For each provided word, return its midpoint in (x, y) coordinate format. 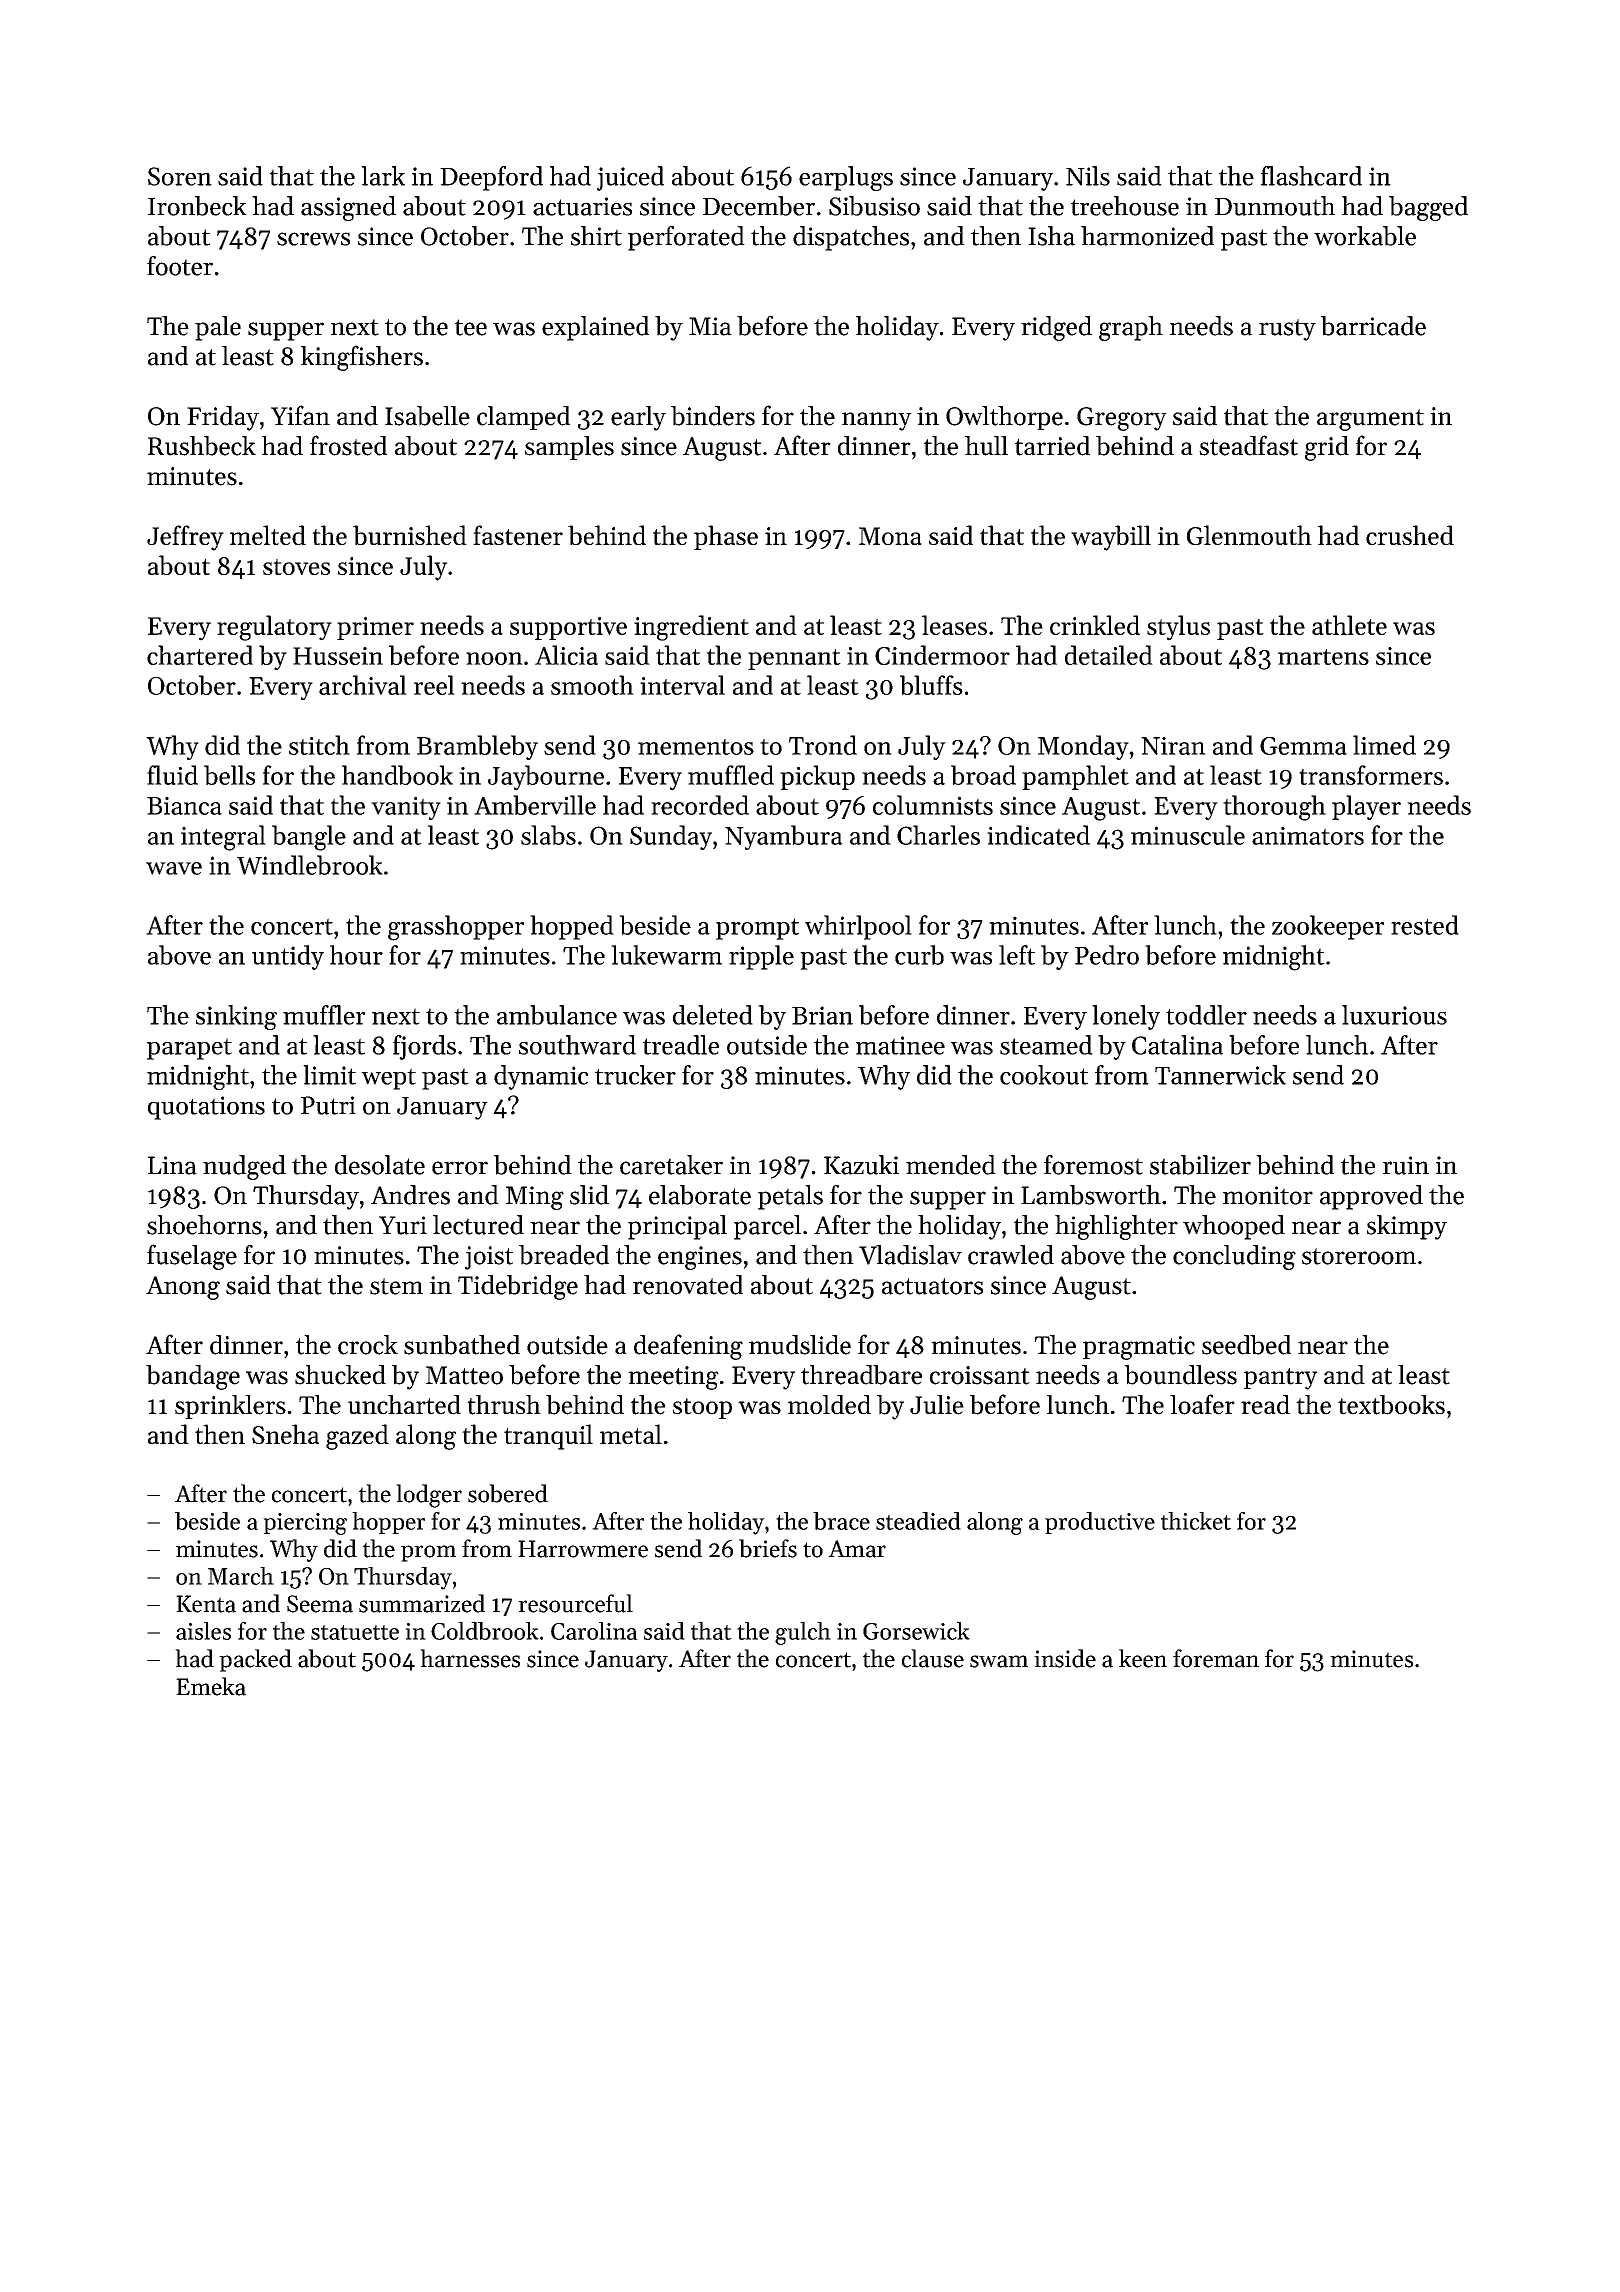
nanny (877, 421)
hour (356, 955)
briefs (768, 1548)
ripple (761, 957)
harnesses (470, 1658)
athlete (1349, 625)
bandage (193, 1377)
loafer (1202, 1404)
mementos (696, 747)
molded (829, 1405)
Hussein (338, 656)
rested (1425, 925)
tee (471, 327)
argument (1370, 420)
